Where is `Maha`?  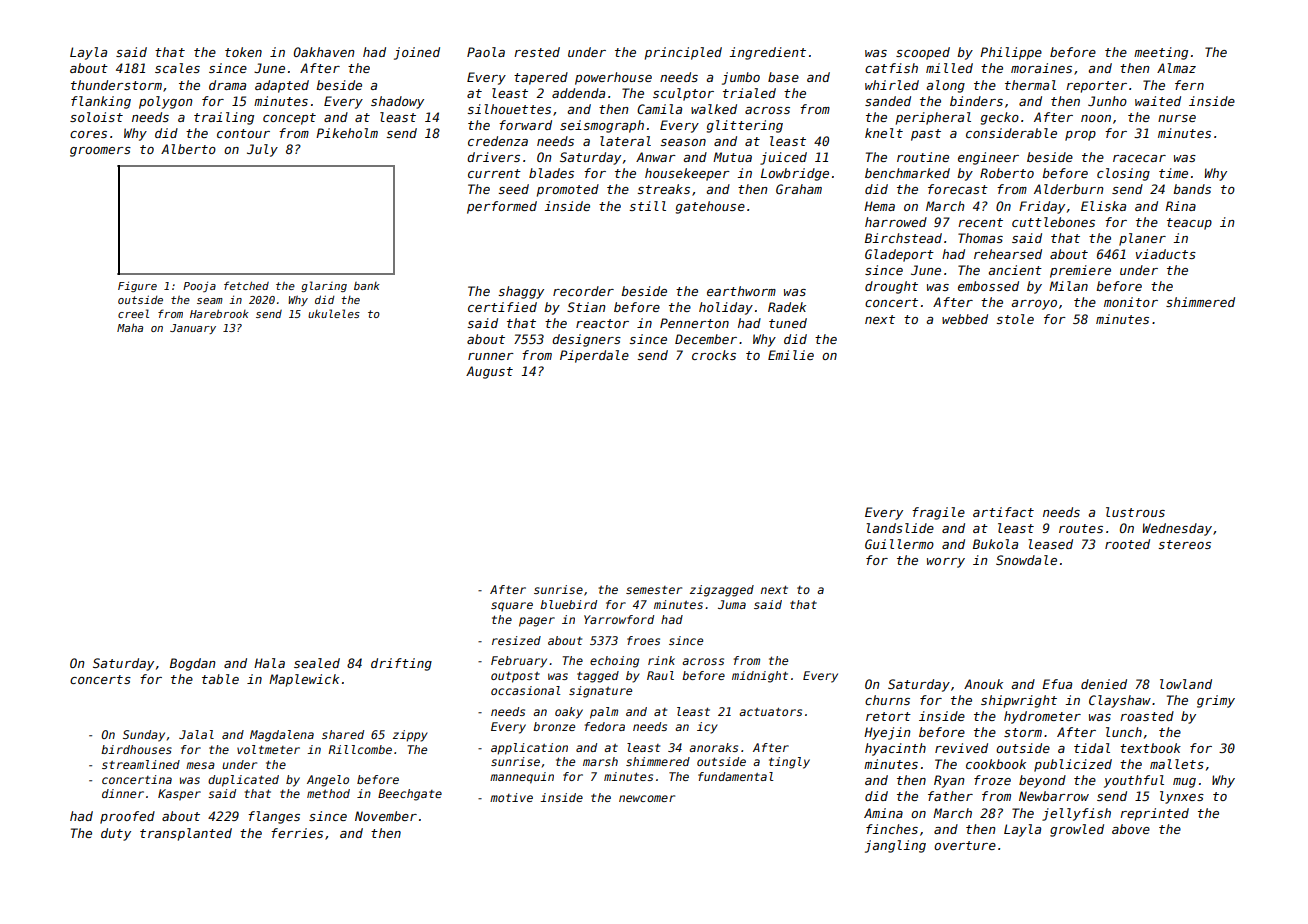 Maha is located at coordinates (130, 327).
